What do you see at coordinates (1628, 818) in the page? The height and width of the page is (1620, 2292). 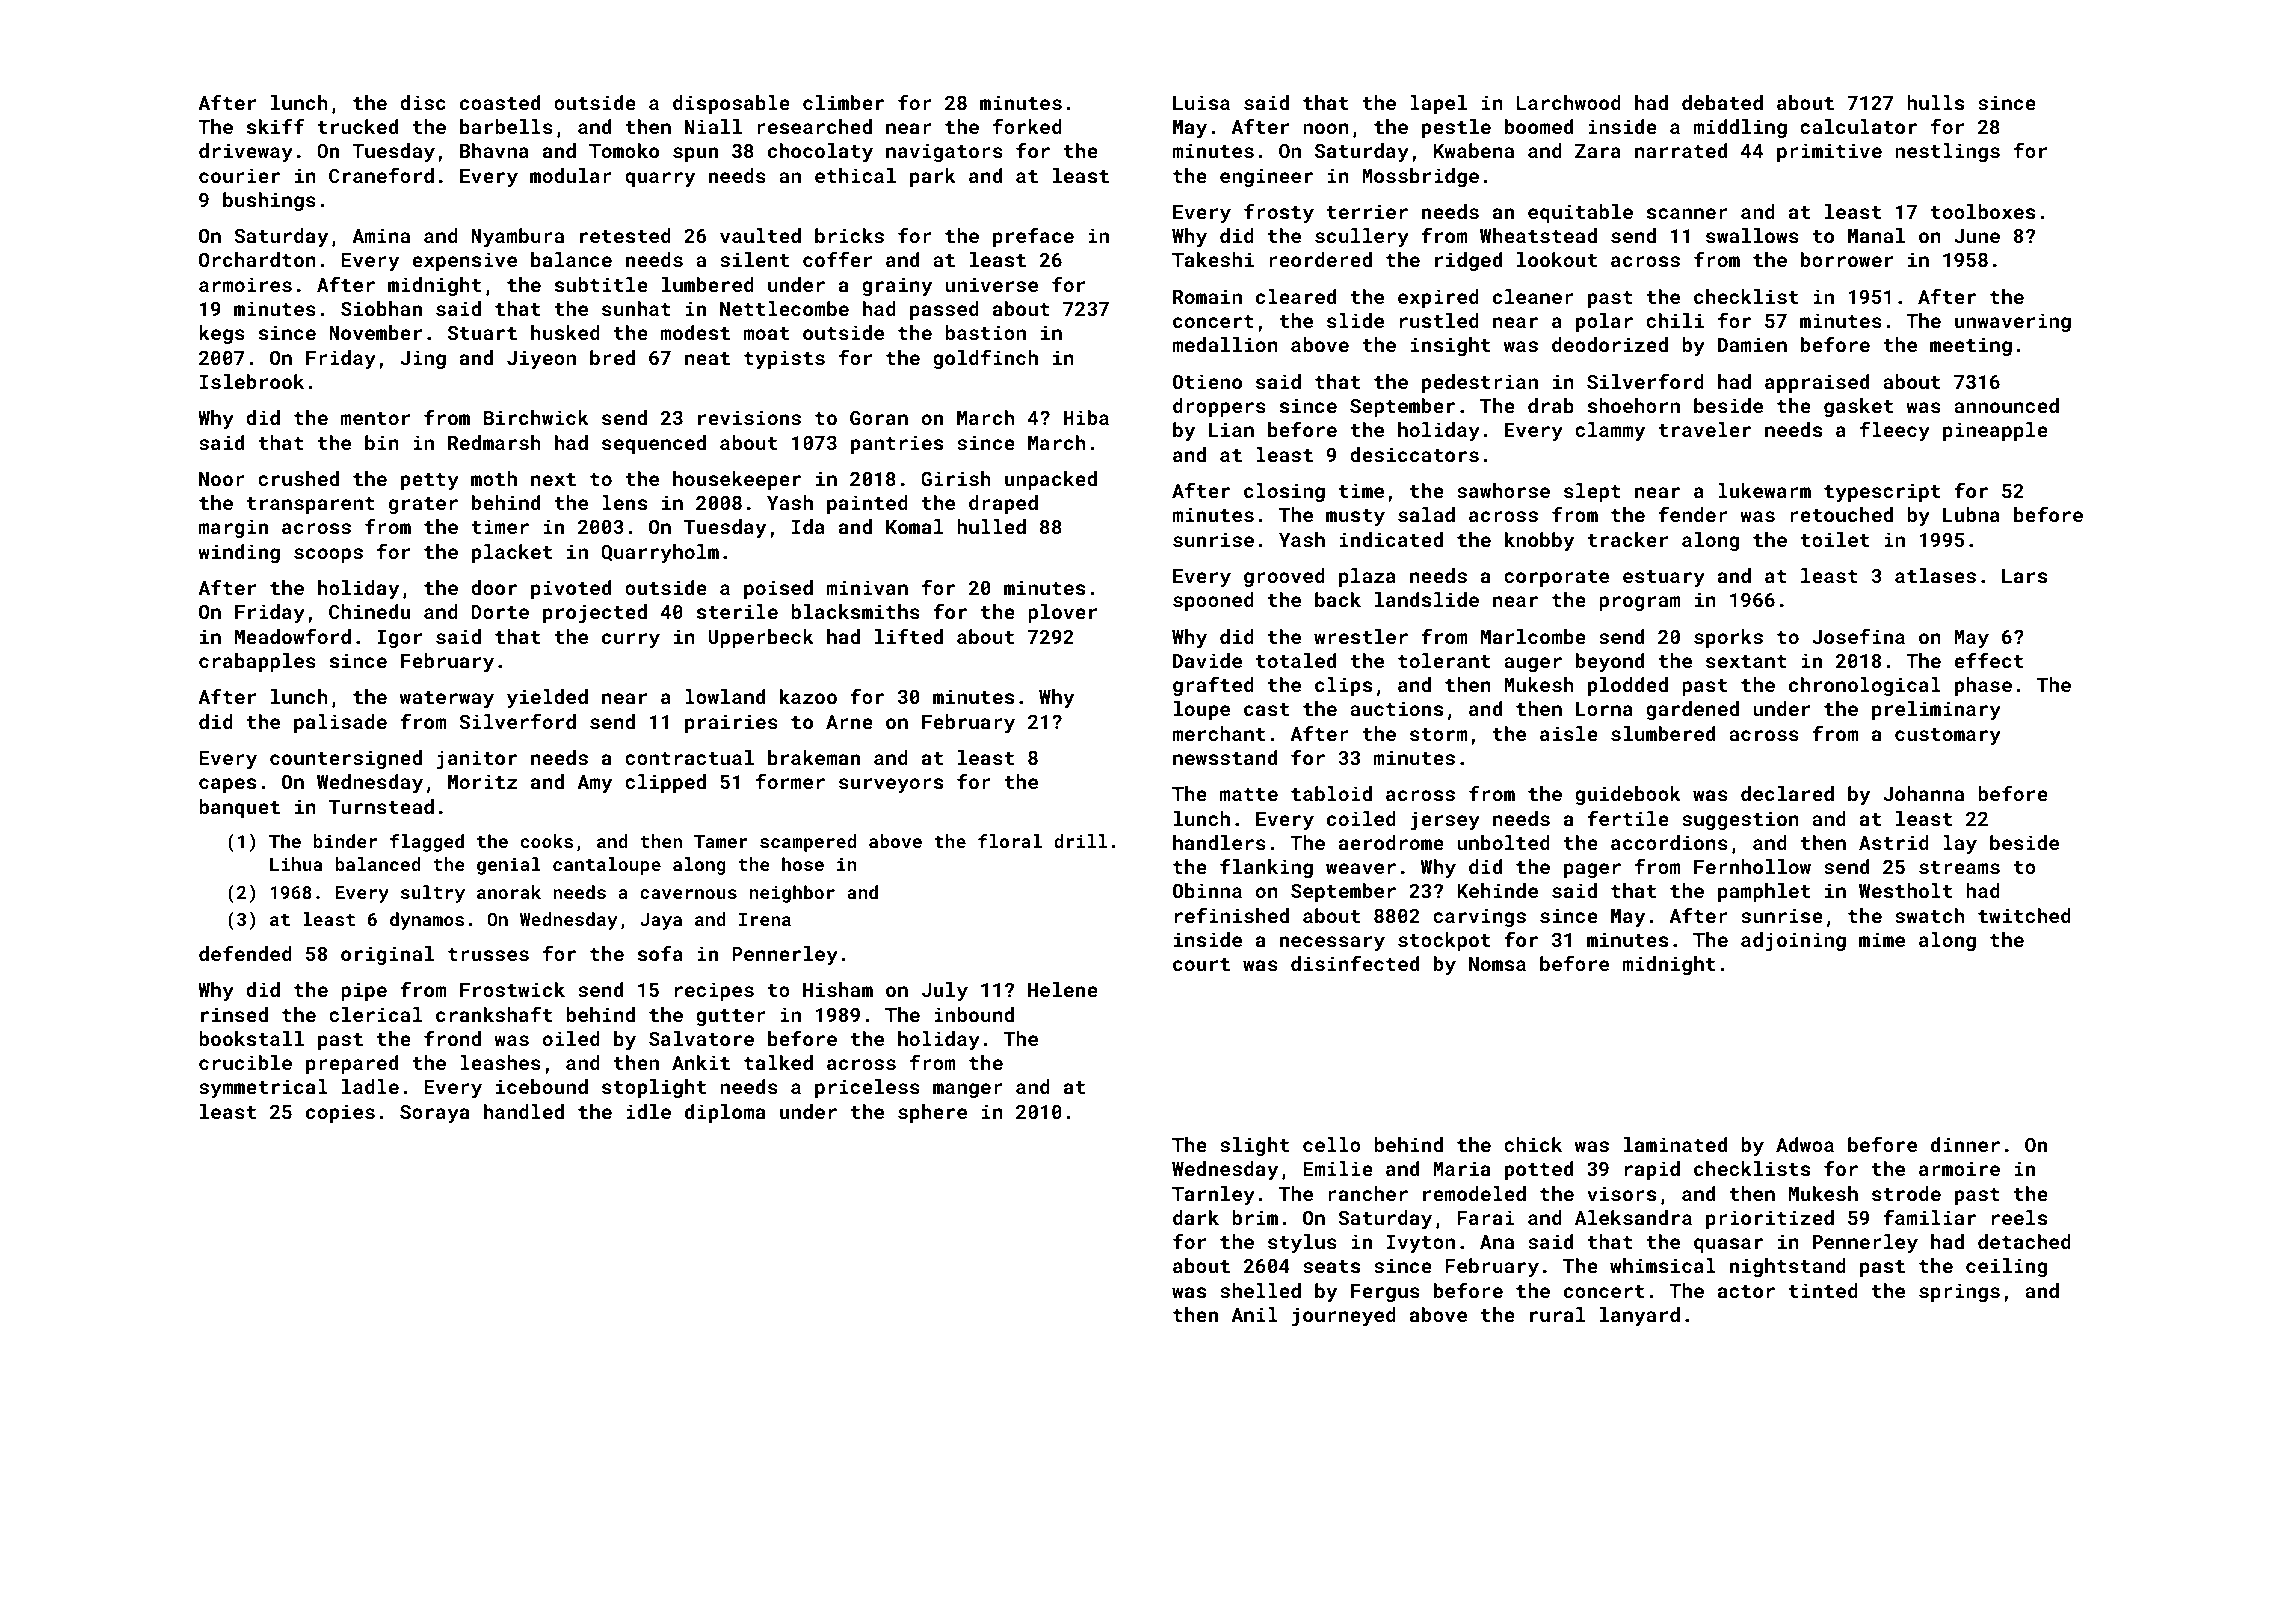 I see `fertile` at bounding box center [1628, 818].
